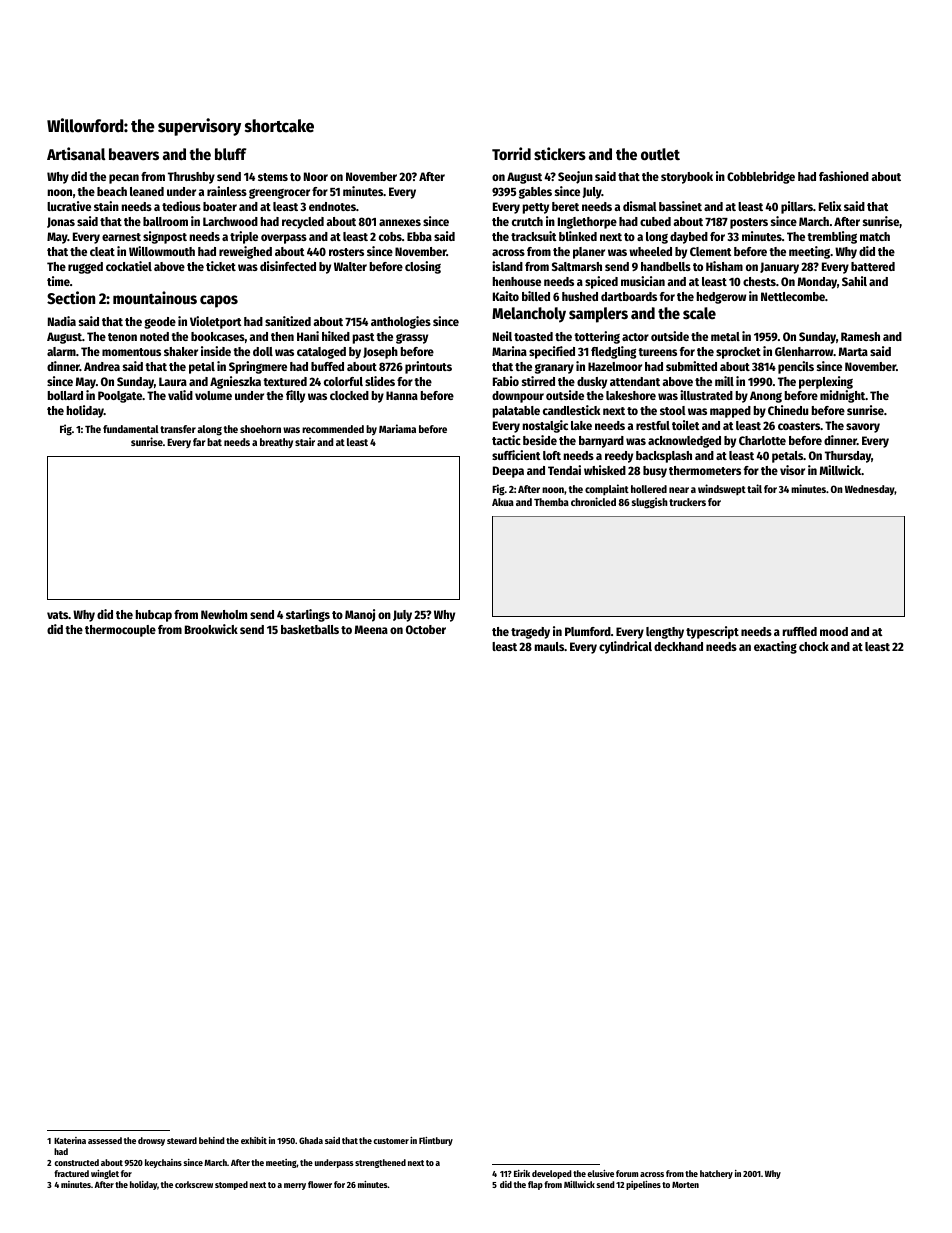 The image size is (952, 1233). What do you see at coordinates (310, 629) in the screenshot?
I see `basketballs` at bounding box center [310, 629].
